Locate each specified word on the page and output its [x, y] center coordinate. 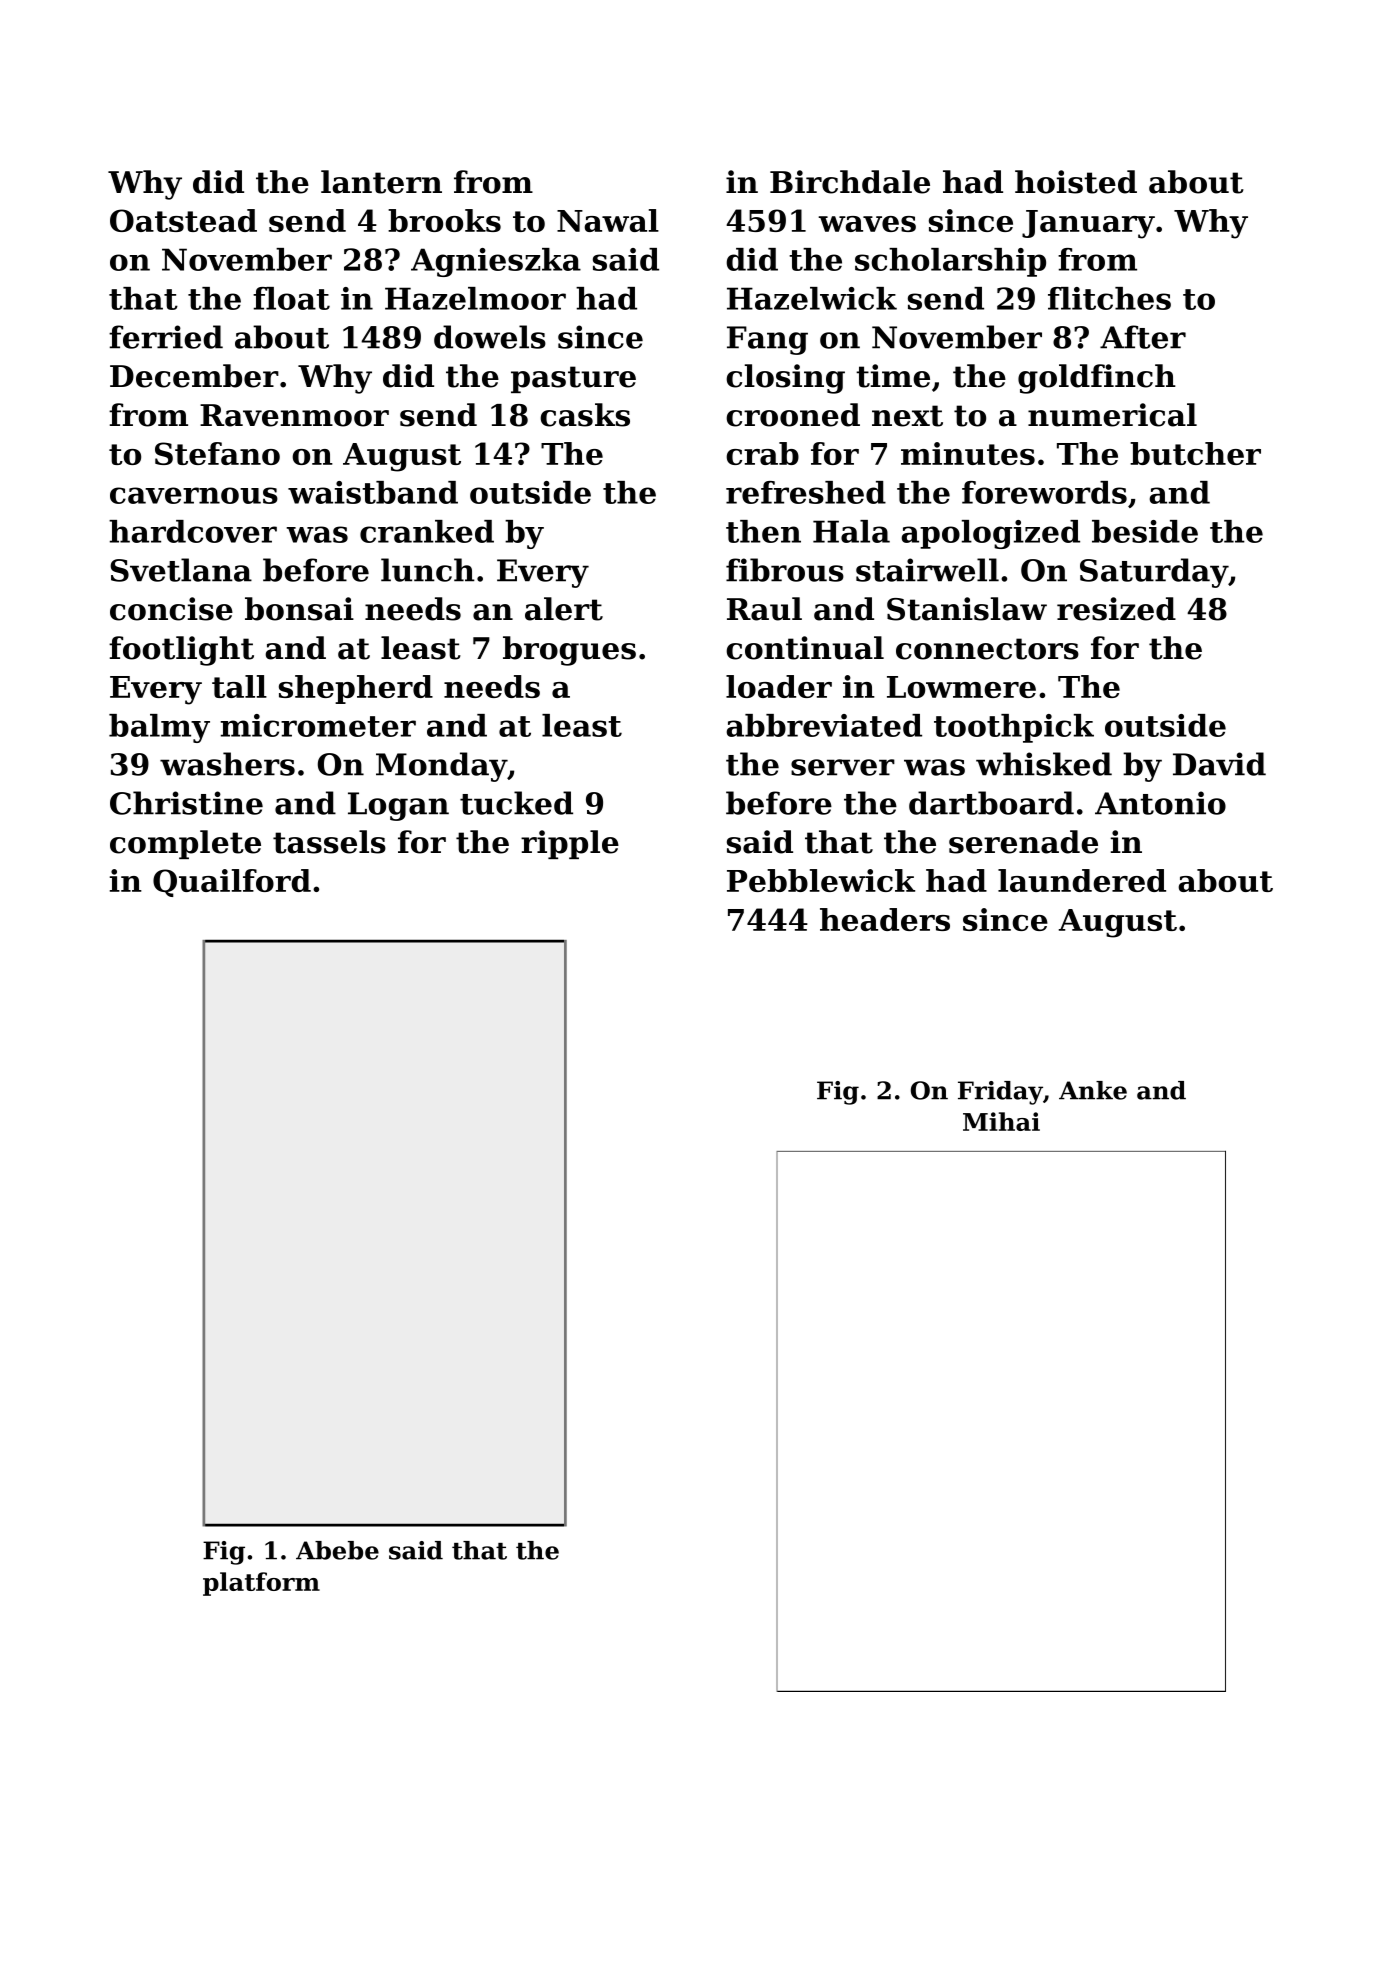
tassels [329, 842]
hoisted [1076, 182]
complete [185, 844]
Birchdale [850, 182]
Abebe [337, 1550]
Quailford [232, 883]
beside [1145, 531]
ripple [570, 844]
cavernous [194, 495]
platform [261, 1584]
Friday [1000, 1093]
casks [585, 415]
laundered [1082, 880]
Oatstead [183, 220]
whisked [1044, 764]
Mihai [1001, 1121]
